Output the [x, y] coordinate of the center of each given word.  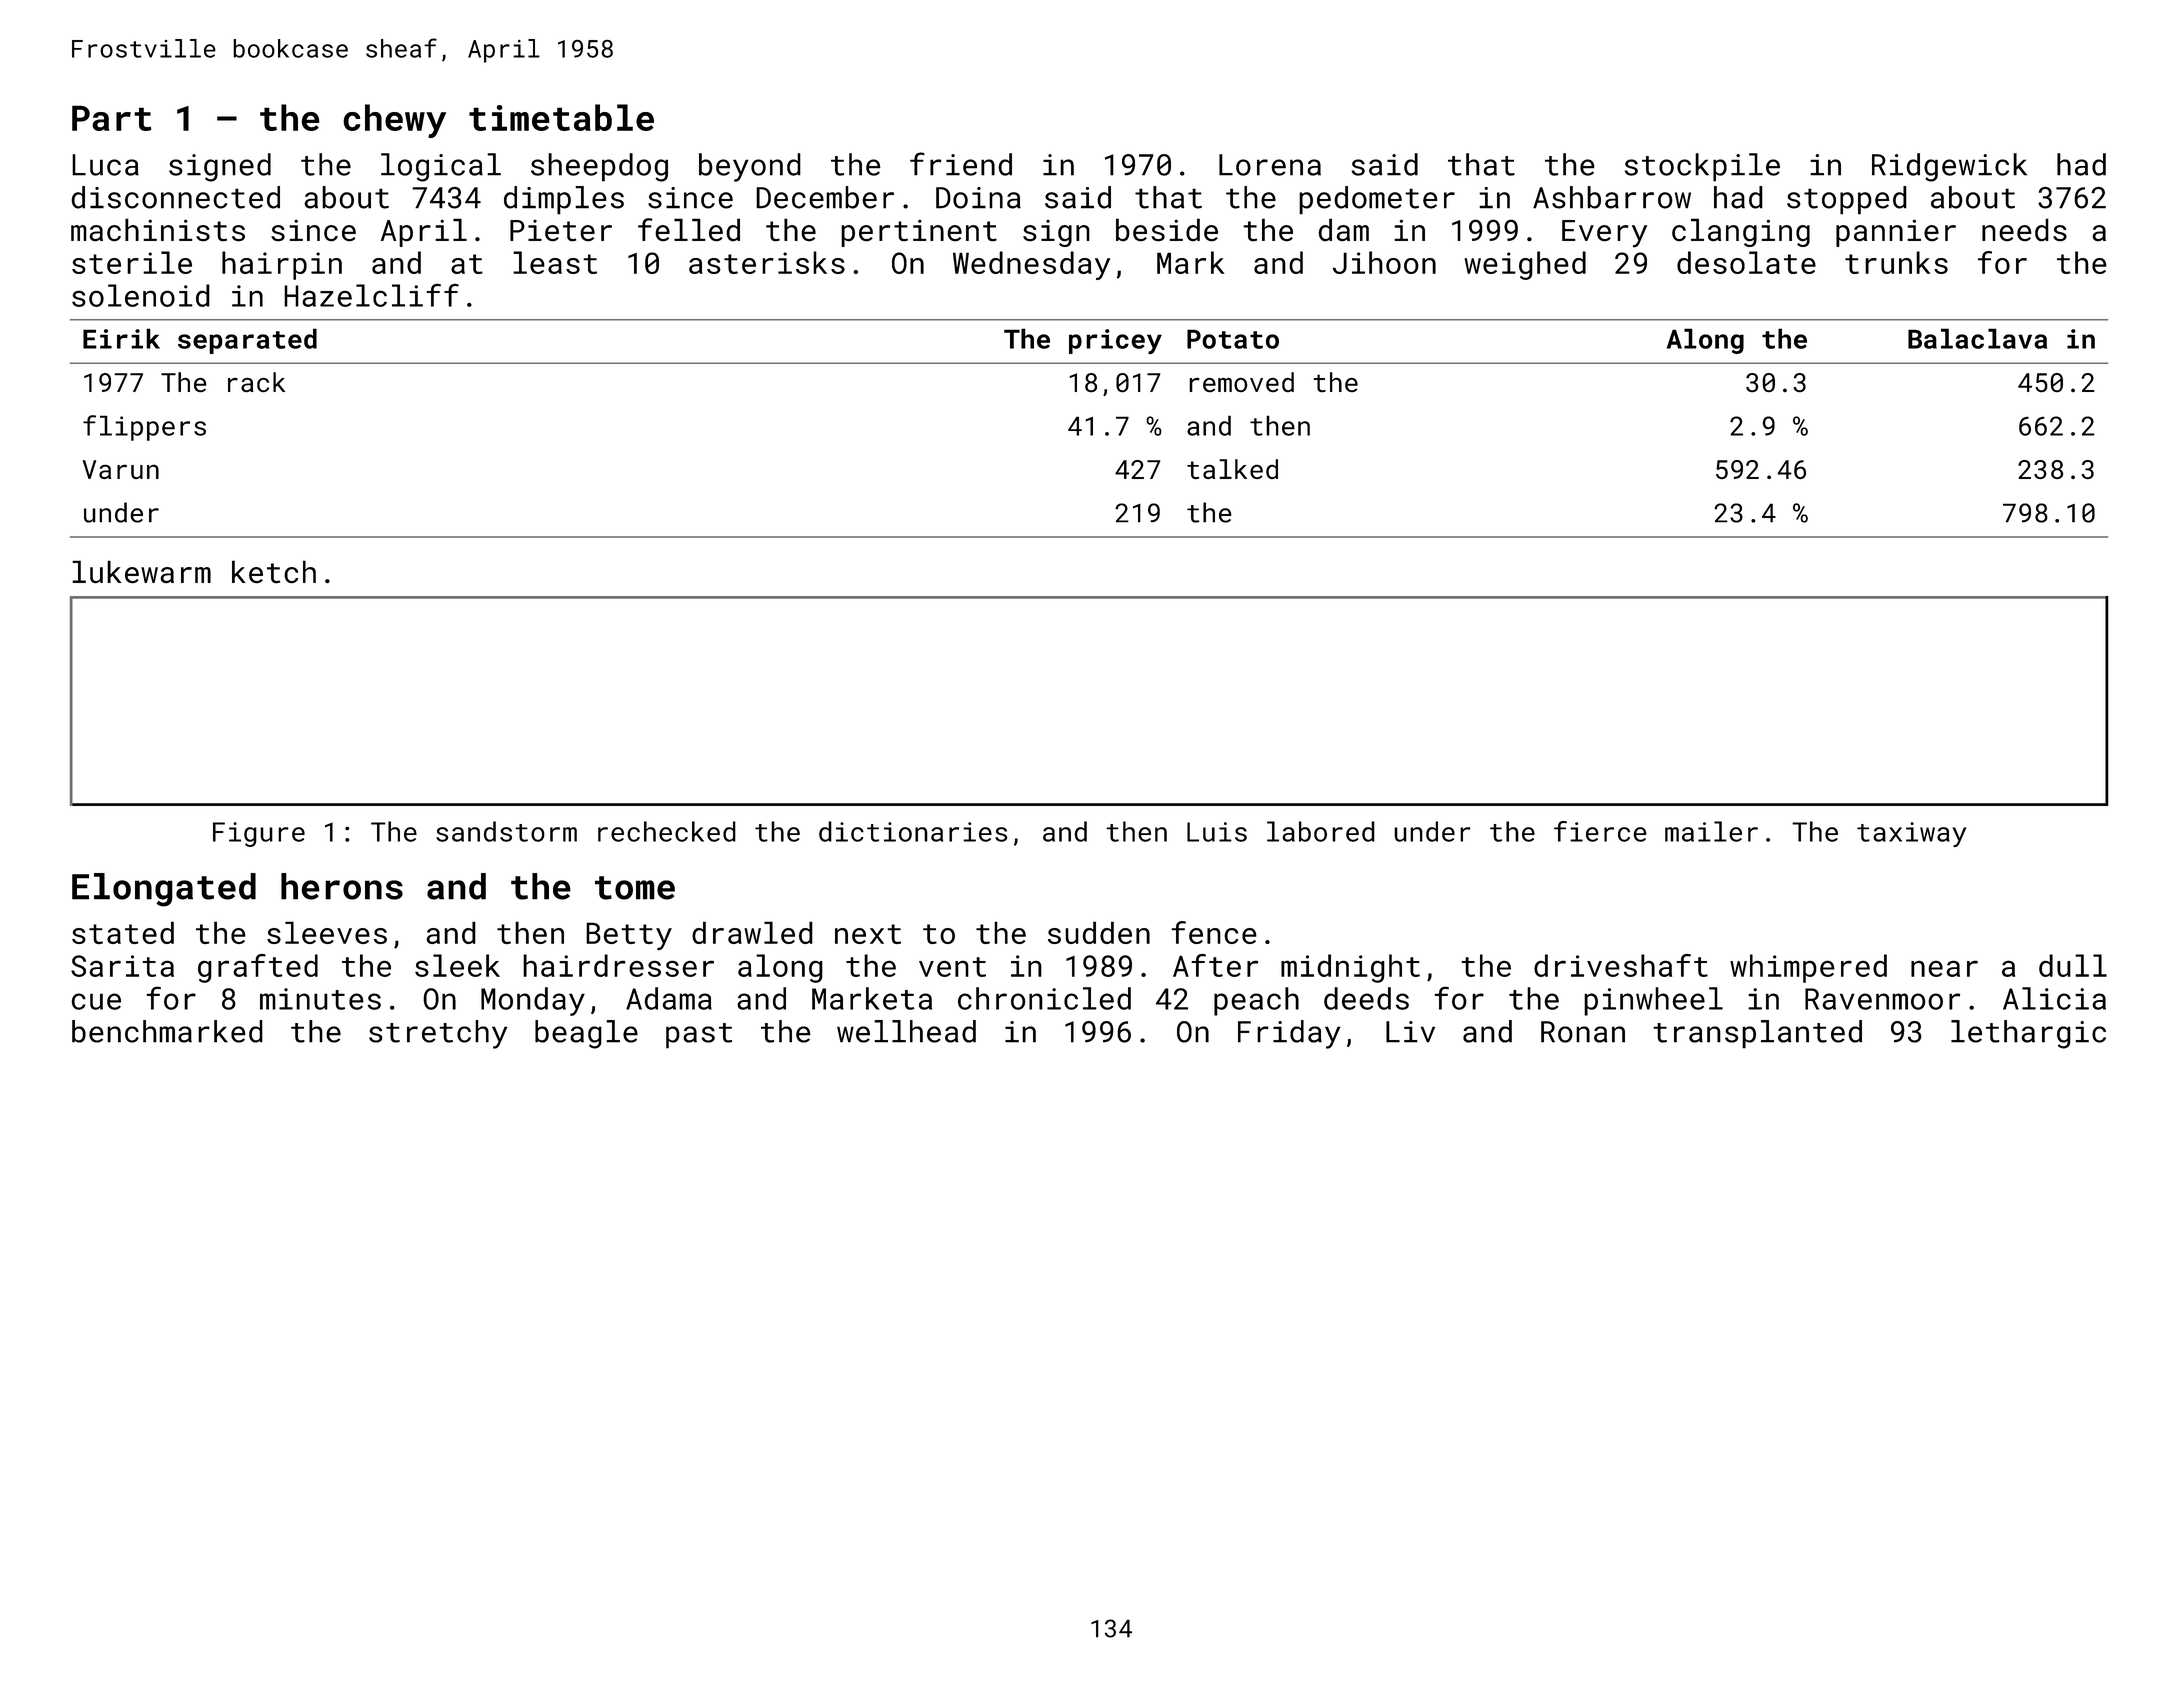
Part [112, 118]
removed [1241, 382]
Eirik [121, 338]
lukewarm [141, 572]
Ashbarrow [1612, 197]
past [699, 1036]
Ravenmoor [1882, 999]
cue [96, 1001]
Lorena [1270, 165]
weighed [1525, 265]
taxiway [1911, 834]
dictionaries [913, 831]
